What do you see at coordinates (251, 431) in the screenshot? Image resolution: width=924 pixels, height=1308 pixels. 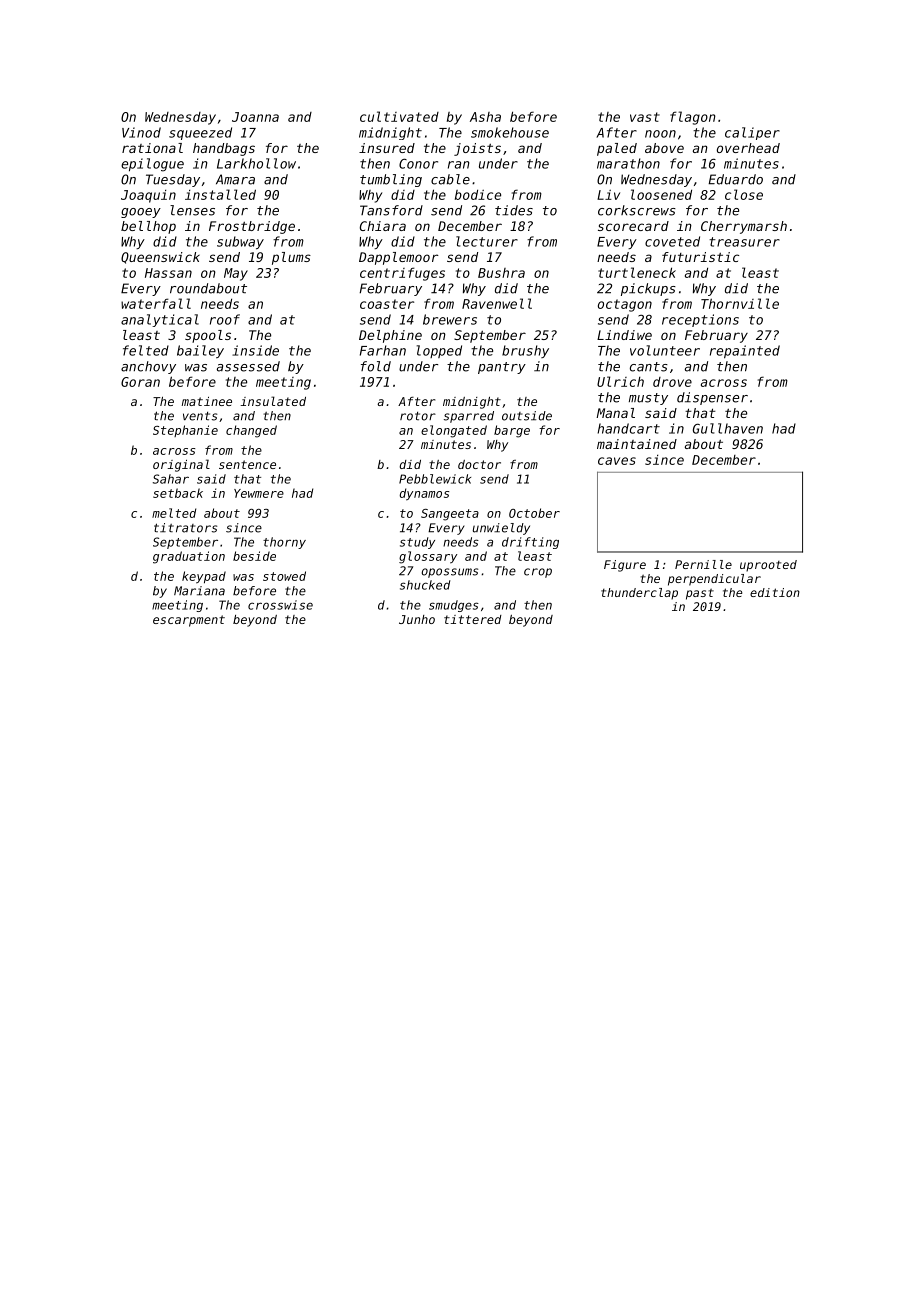 I see `changed` at bounding box center [251, 431].
